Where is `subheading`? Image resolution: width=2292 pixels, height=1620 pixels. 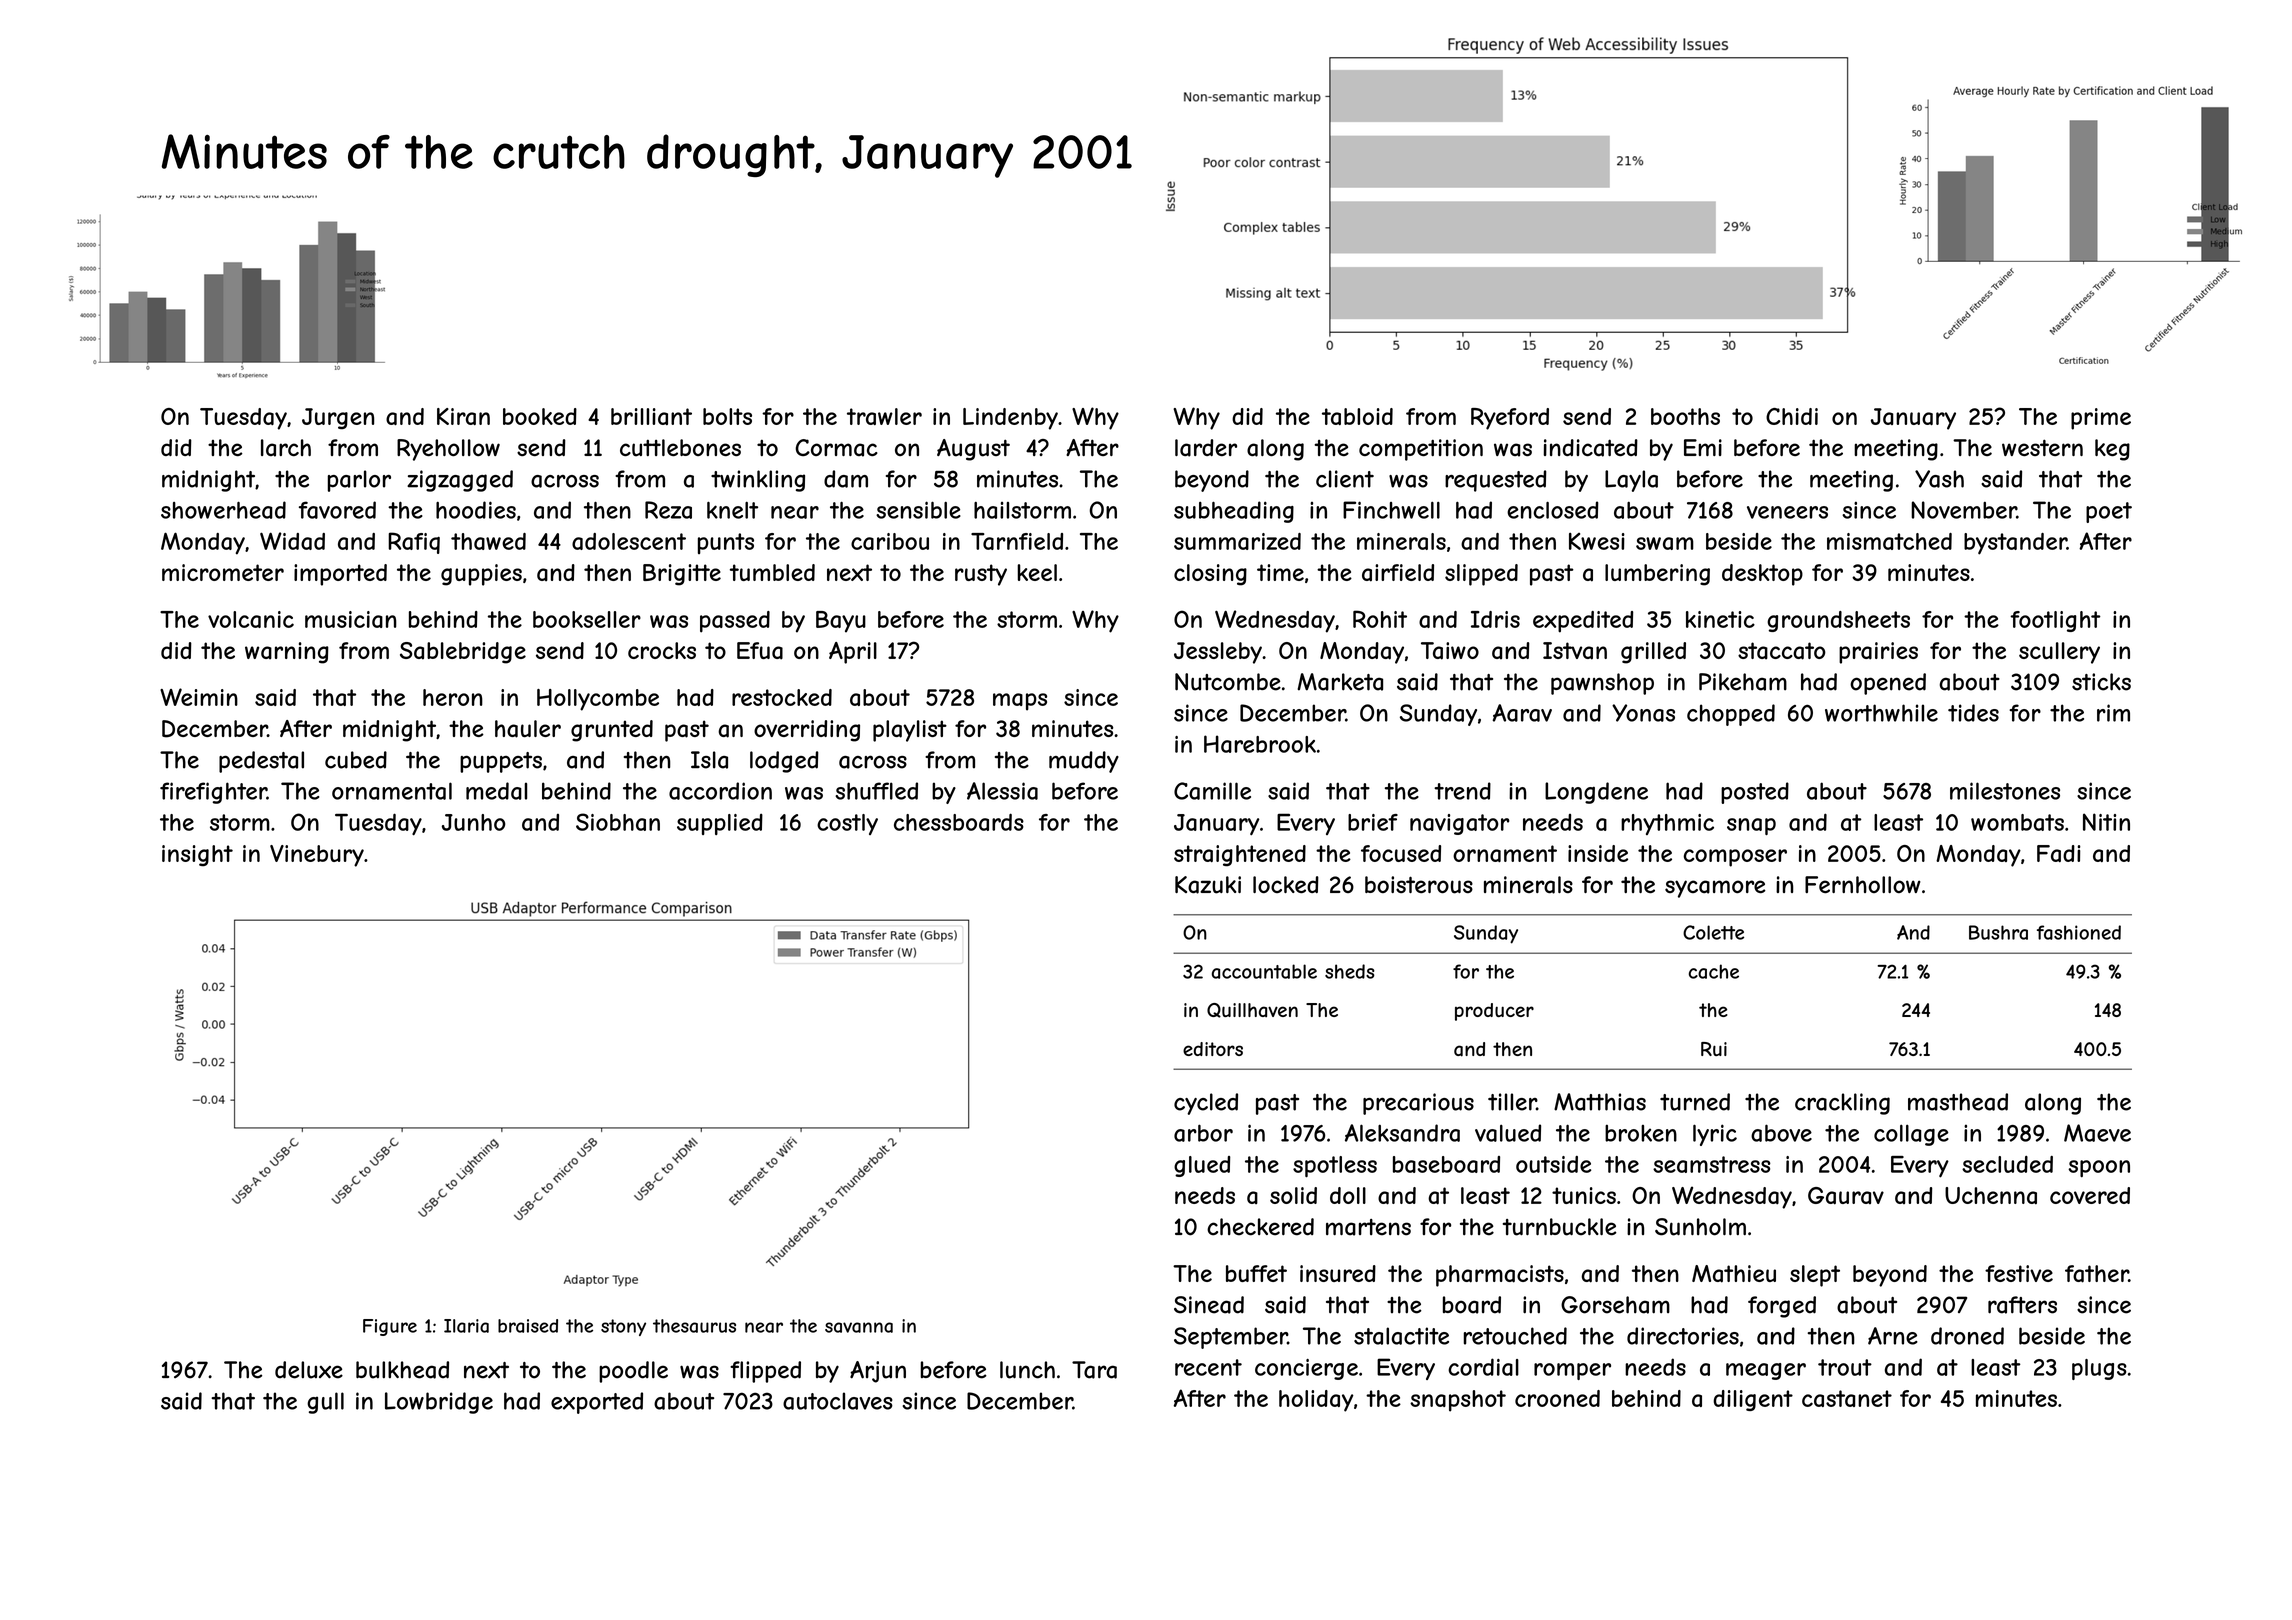
subheading is located at coordinates (1234, 512).
